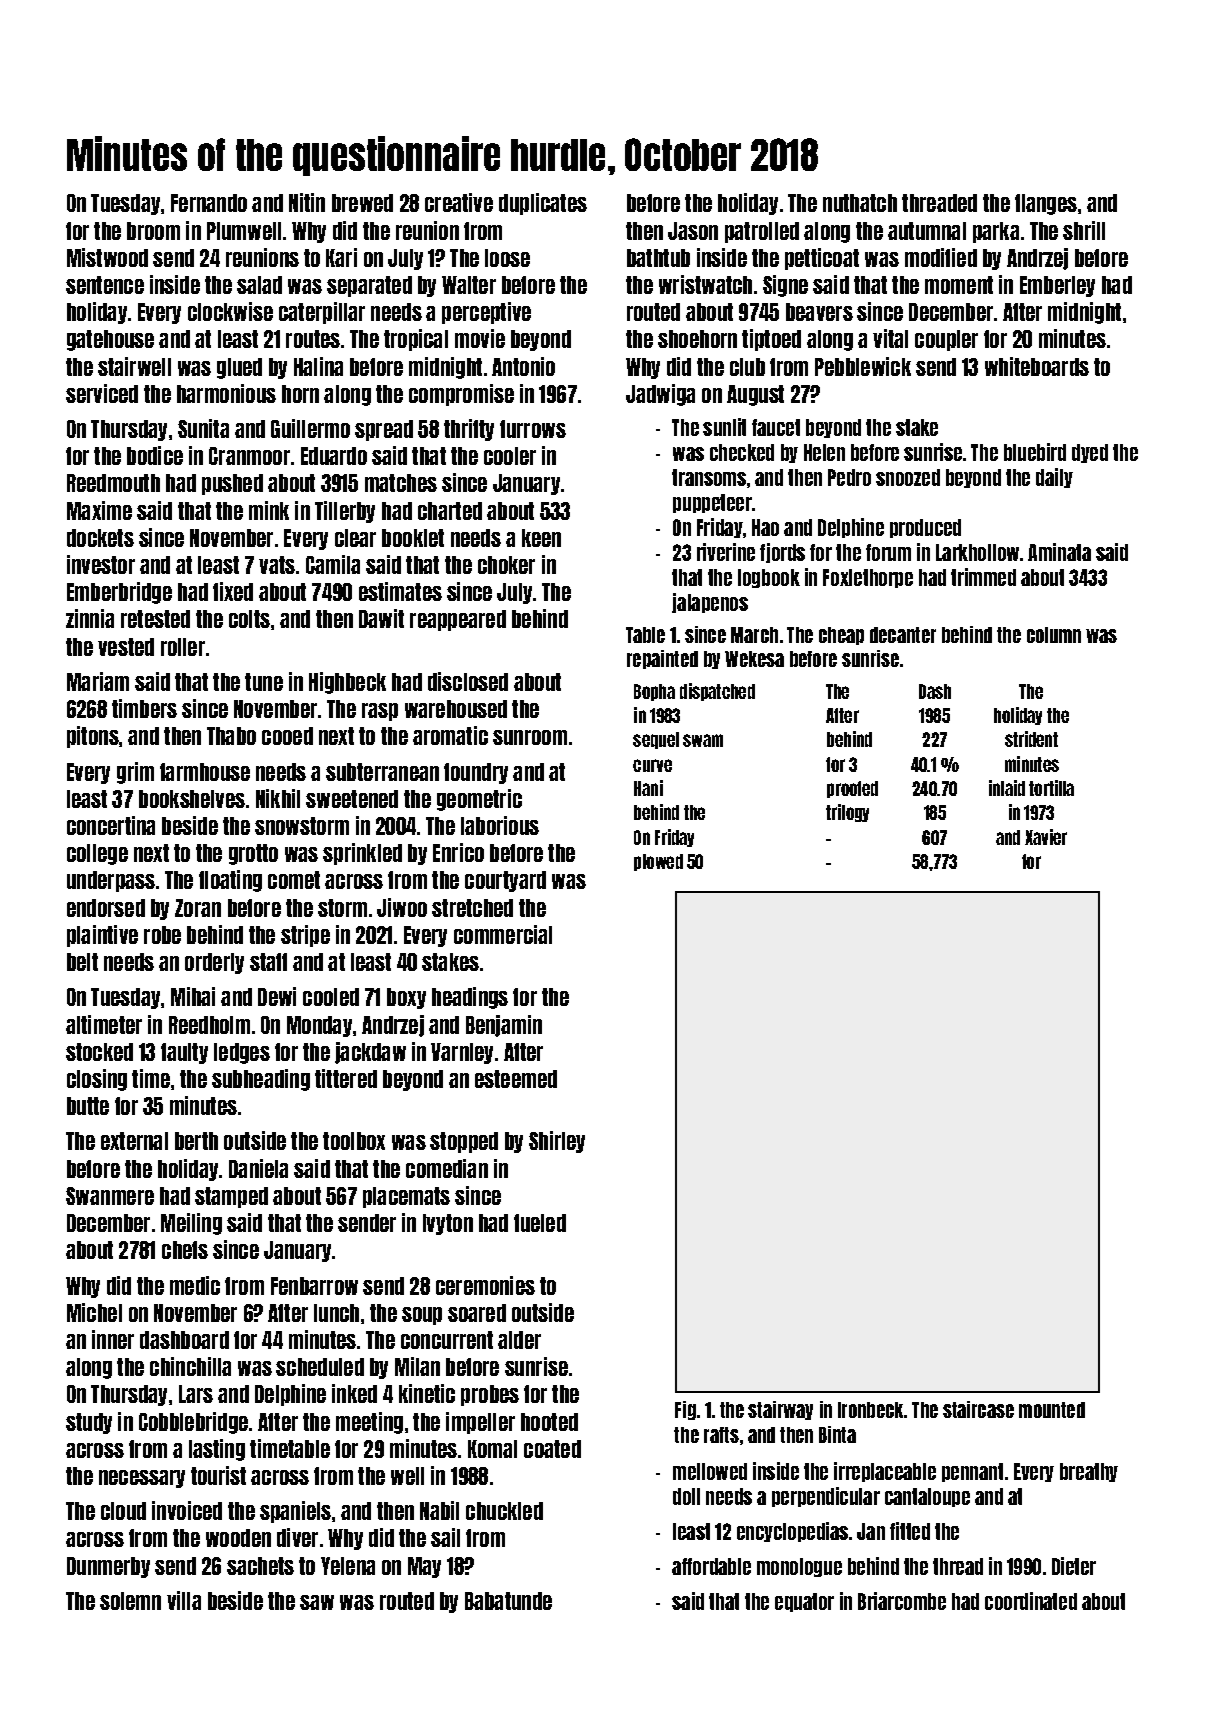 This document has height=1718, width=1215. What do you see at coordinates (187, 1510) in the document?
I see `invoiced` at bounding box center [187, 1510].
